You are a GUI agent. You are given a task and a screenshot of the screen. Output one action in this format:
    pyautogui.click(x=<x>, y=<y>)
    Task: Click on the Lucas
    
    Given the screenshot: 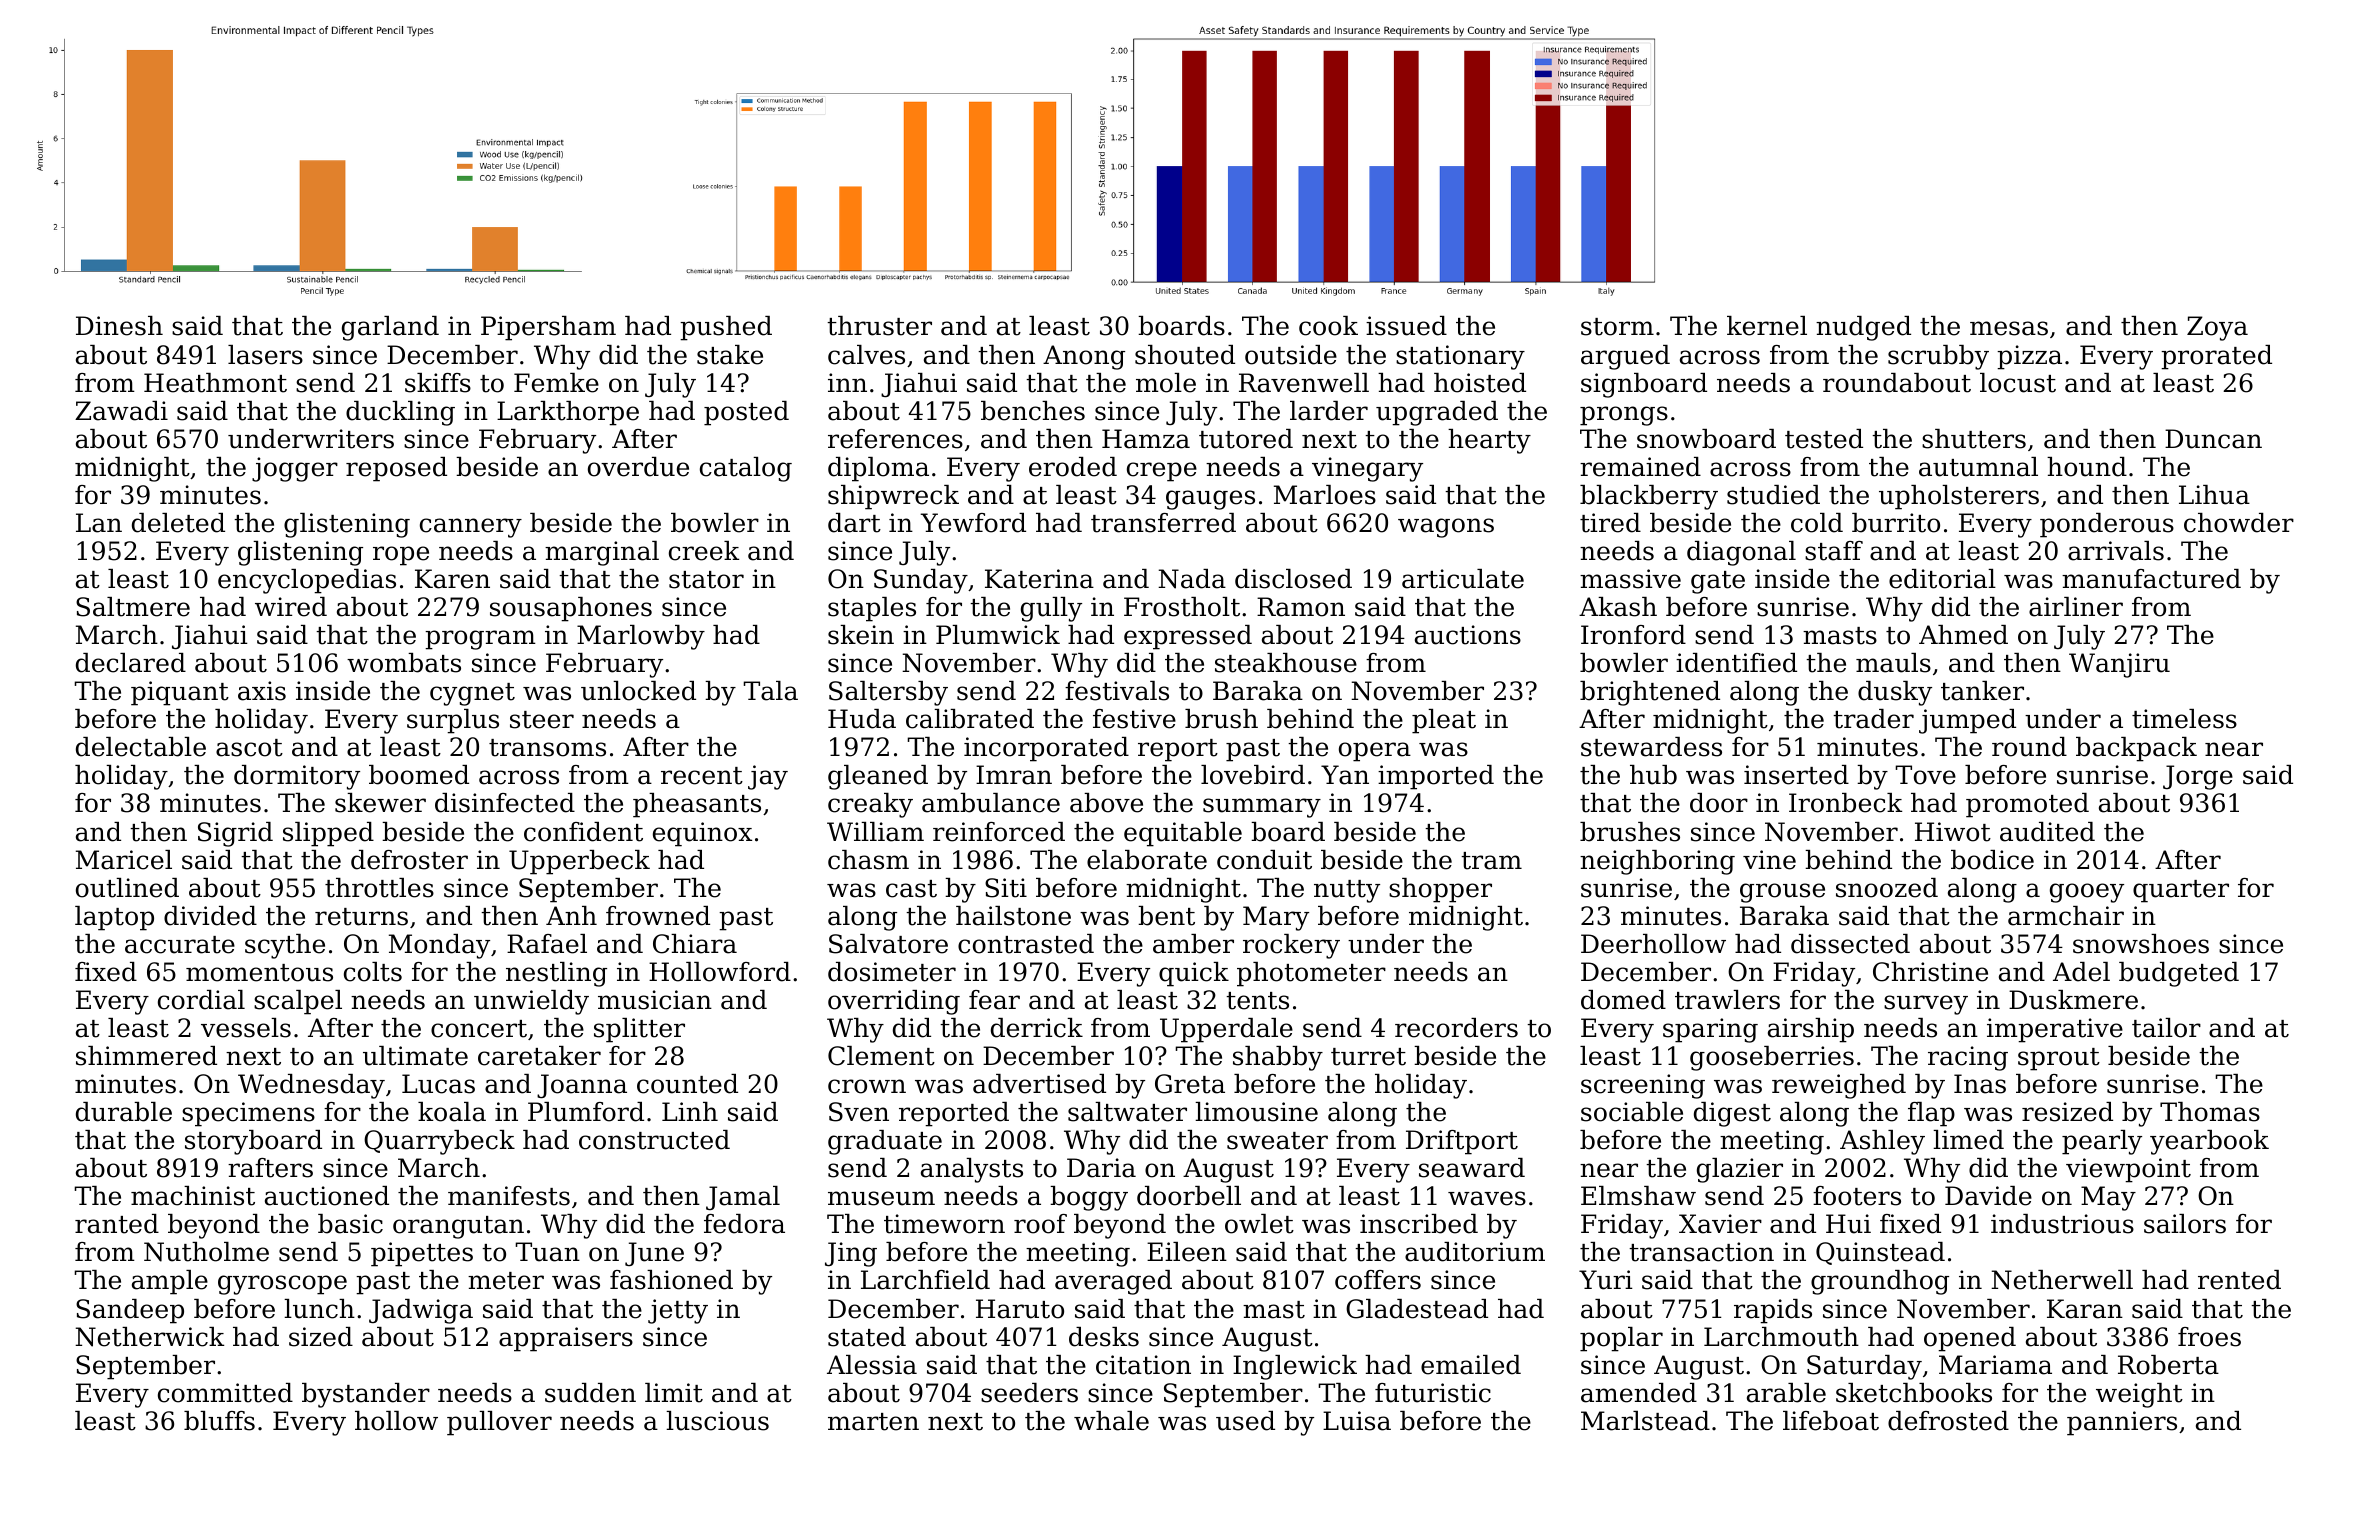 What is the action you would take?
    pyautogui.click(x=438, y=1084)
